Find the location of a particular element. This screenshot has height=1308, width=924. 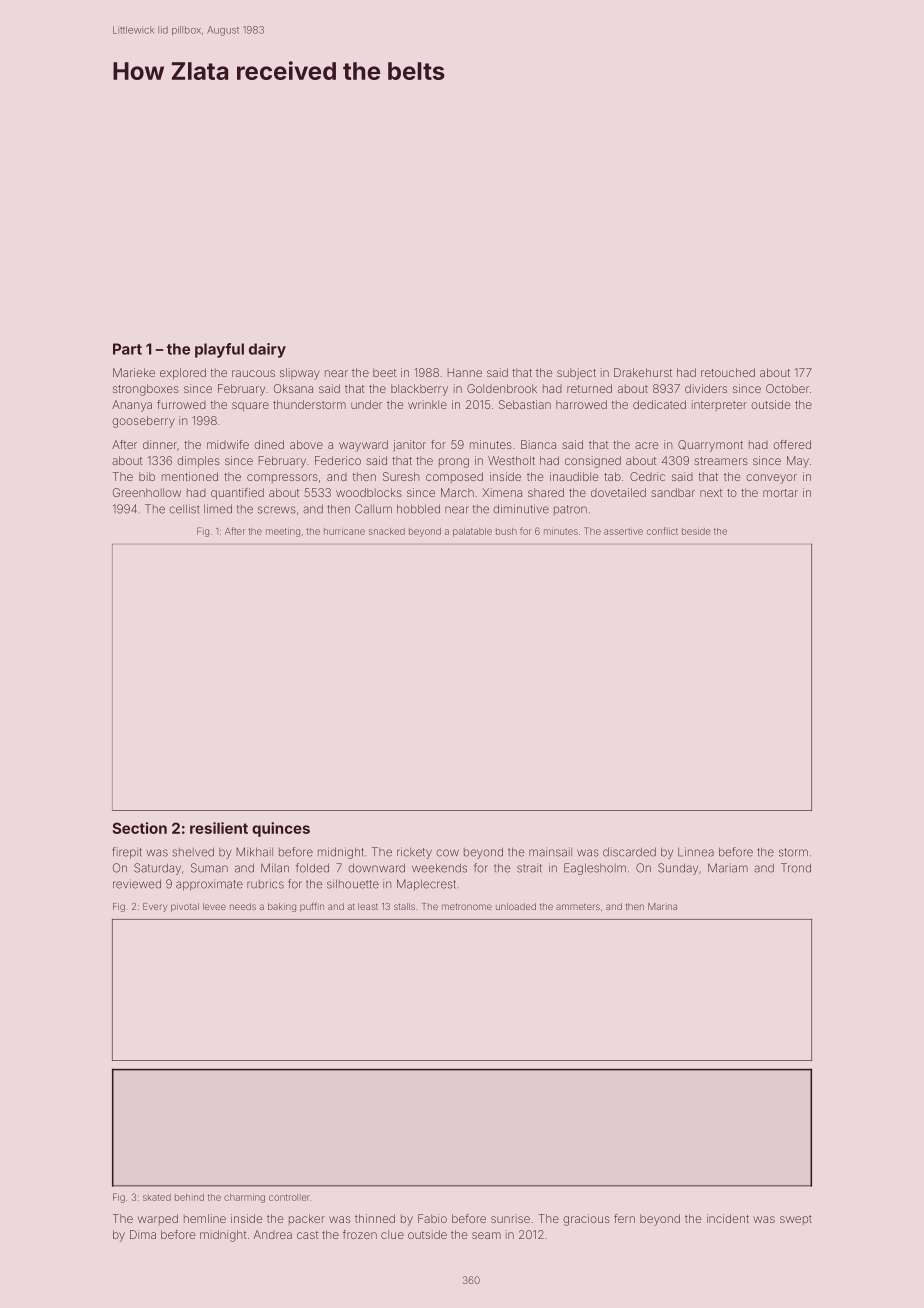

silhouette is located at coordinates (353, 884).
